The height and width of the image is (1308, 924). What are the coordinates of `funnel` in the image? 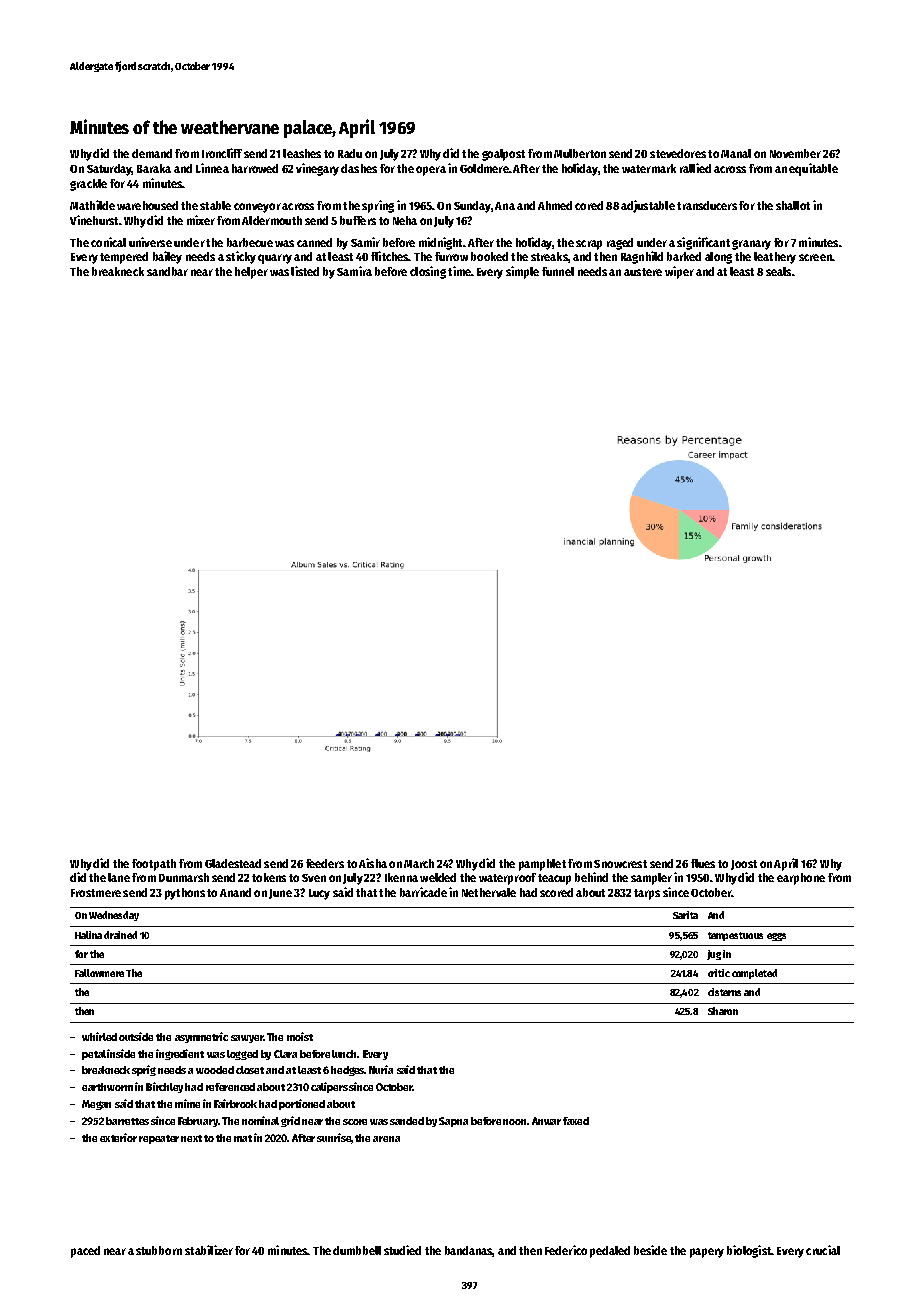 It's located at (558, 271).
